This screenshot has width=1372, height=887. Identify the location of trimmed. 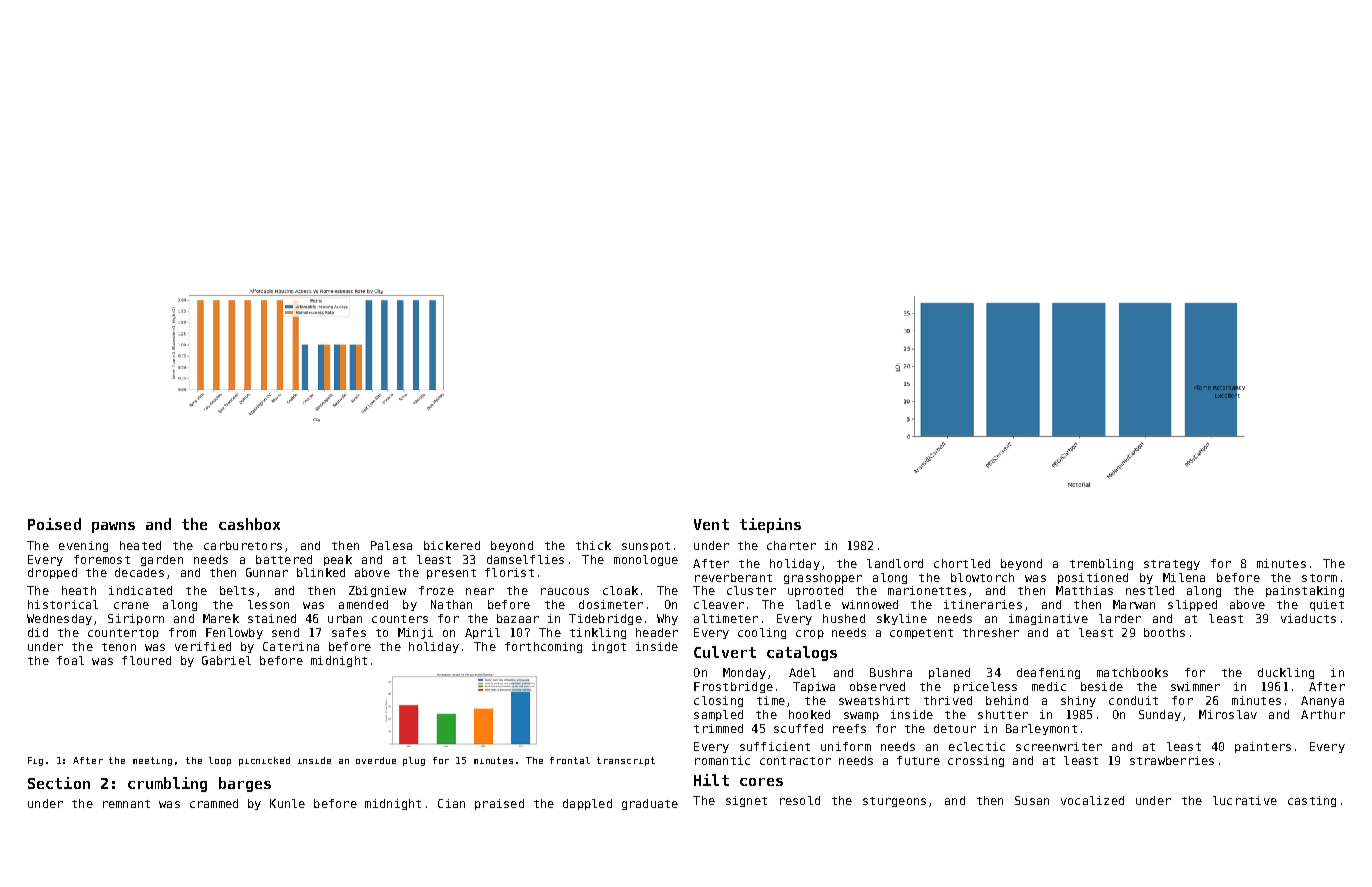
(718, 728).
